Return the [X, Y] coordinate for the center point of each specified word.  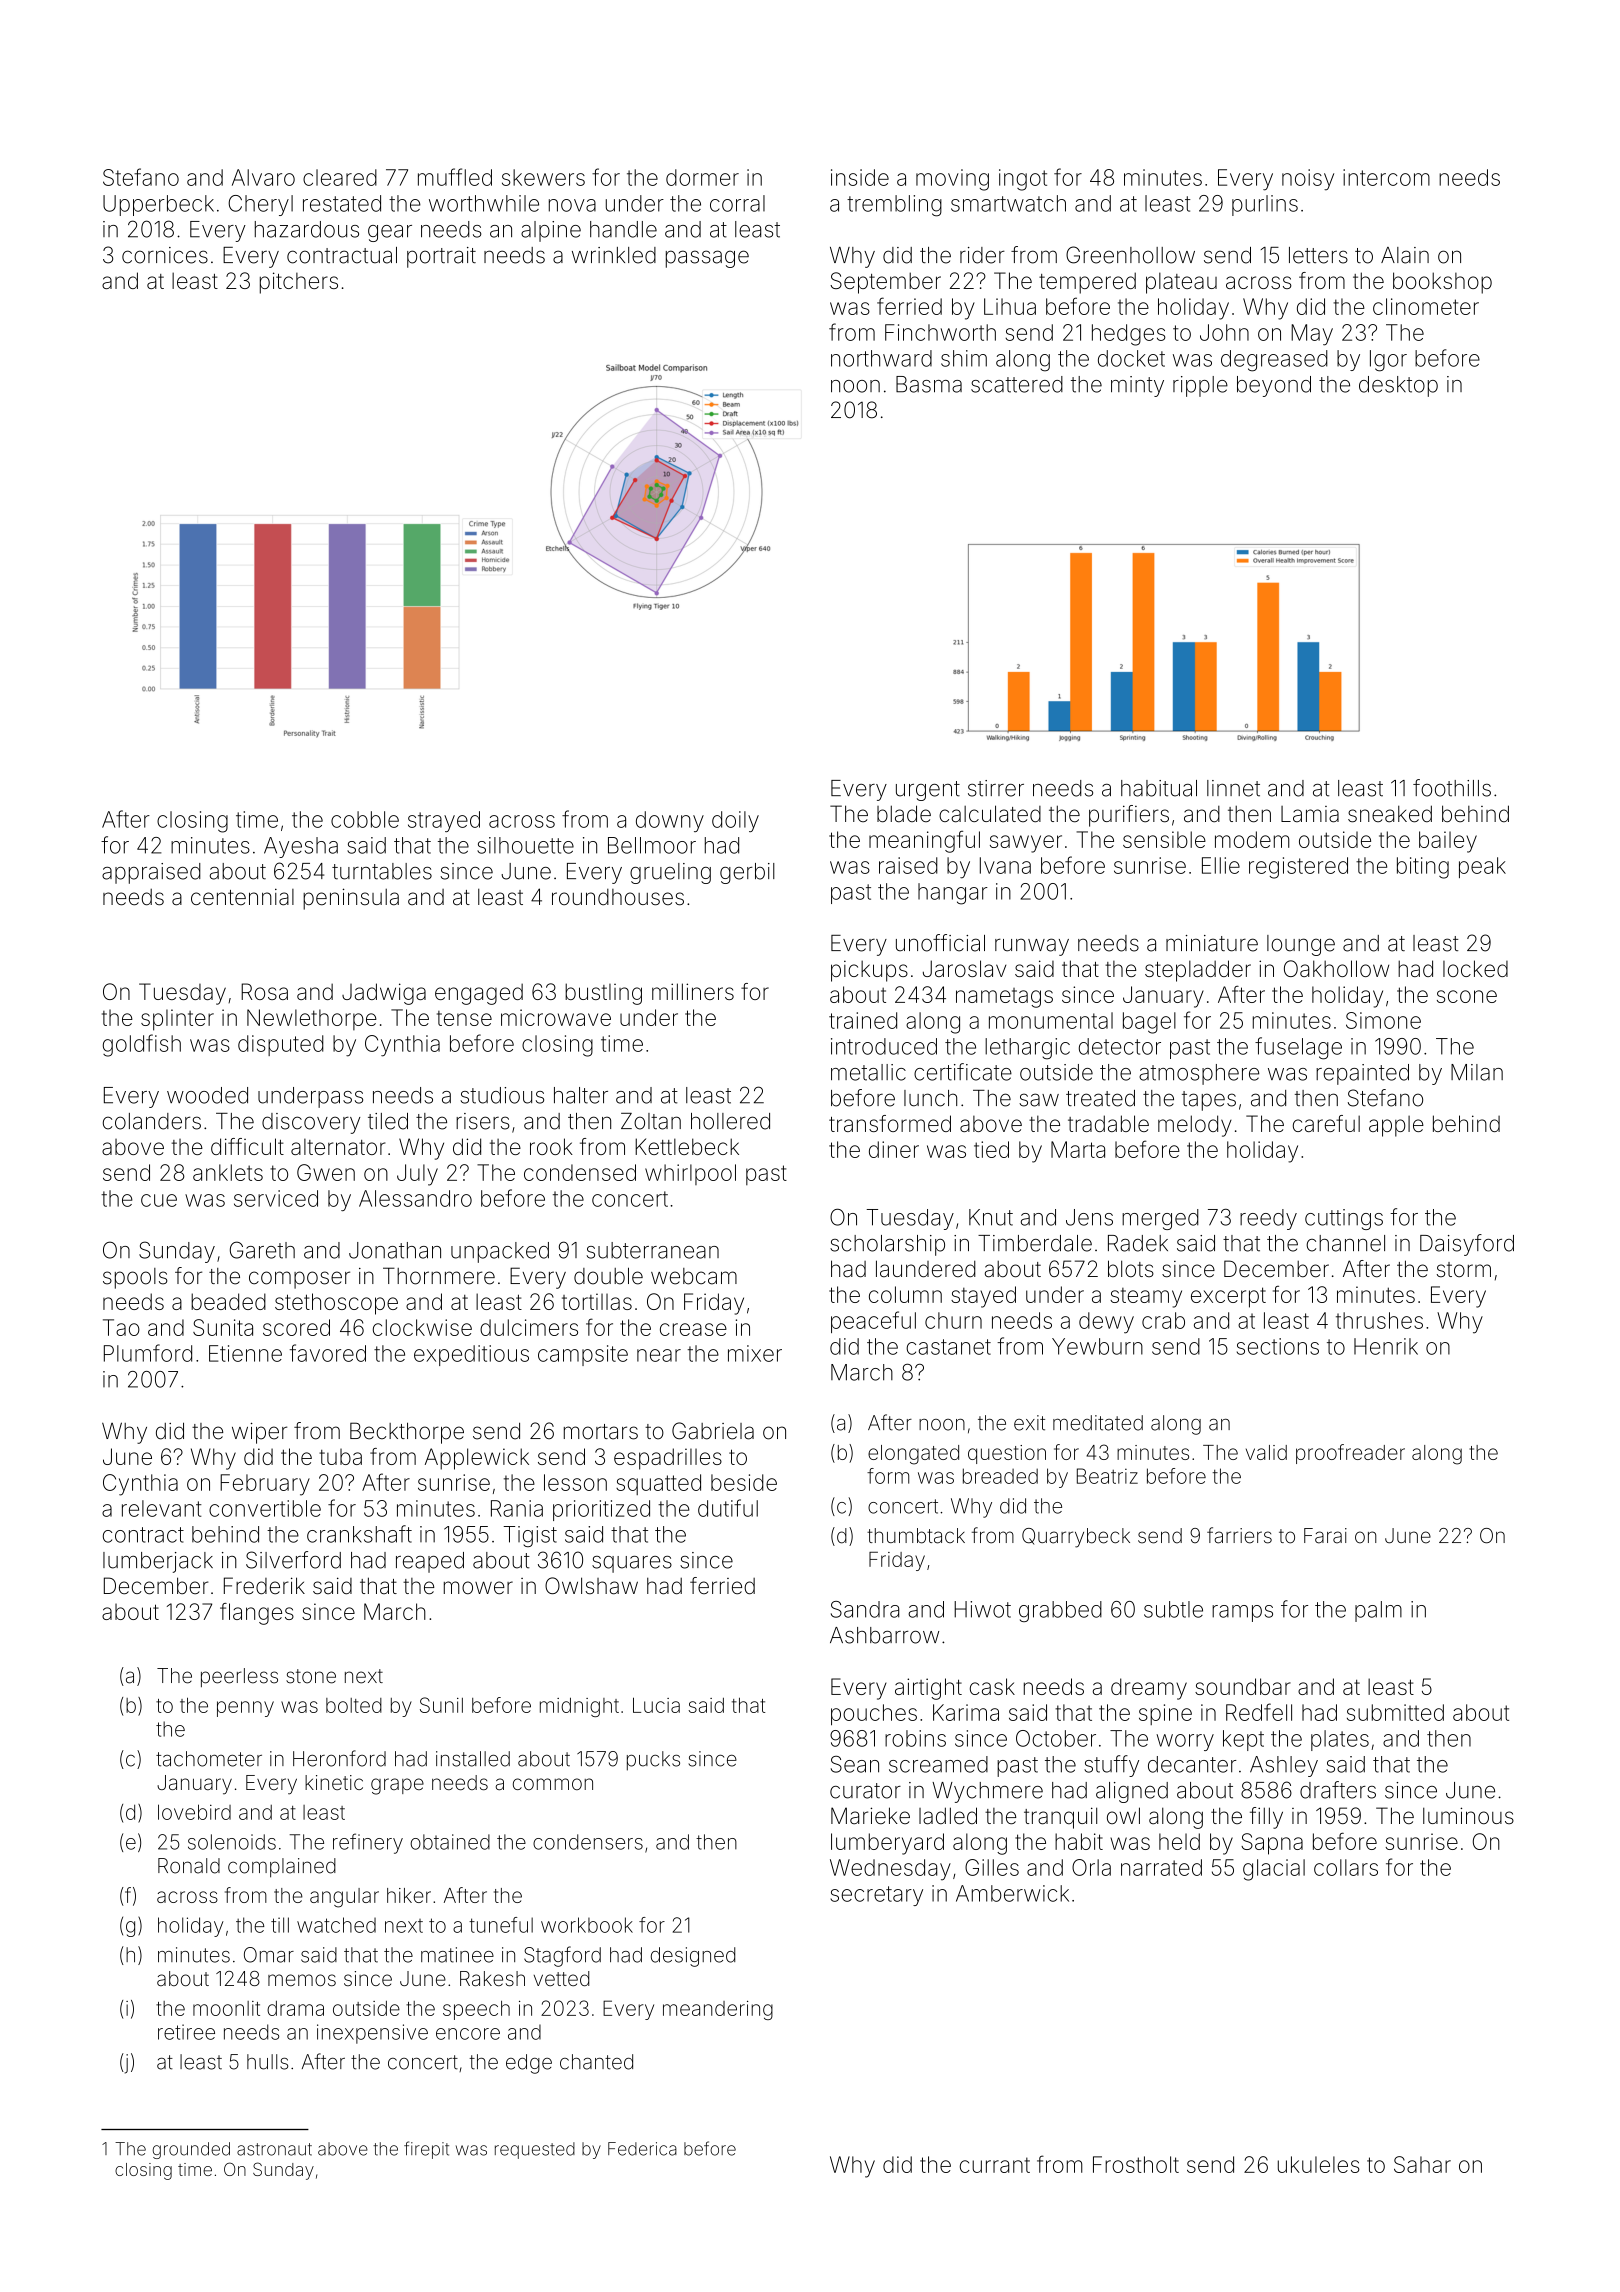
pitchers [299, 283]
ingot [1023, 180]
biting [1423, 868]
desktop [1398, 386]
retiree [186, 2032]
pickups [869, 971]
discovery [311, 1123]
